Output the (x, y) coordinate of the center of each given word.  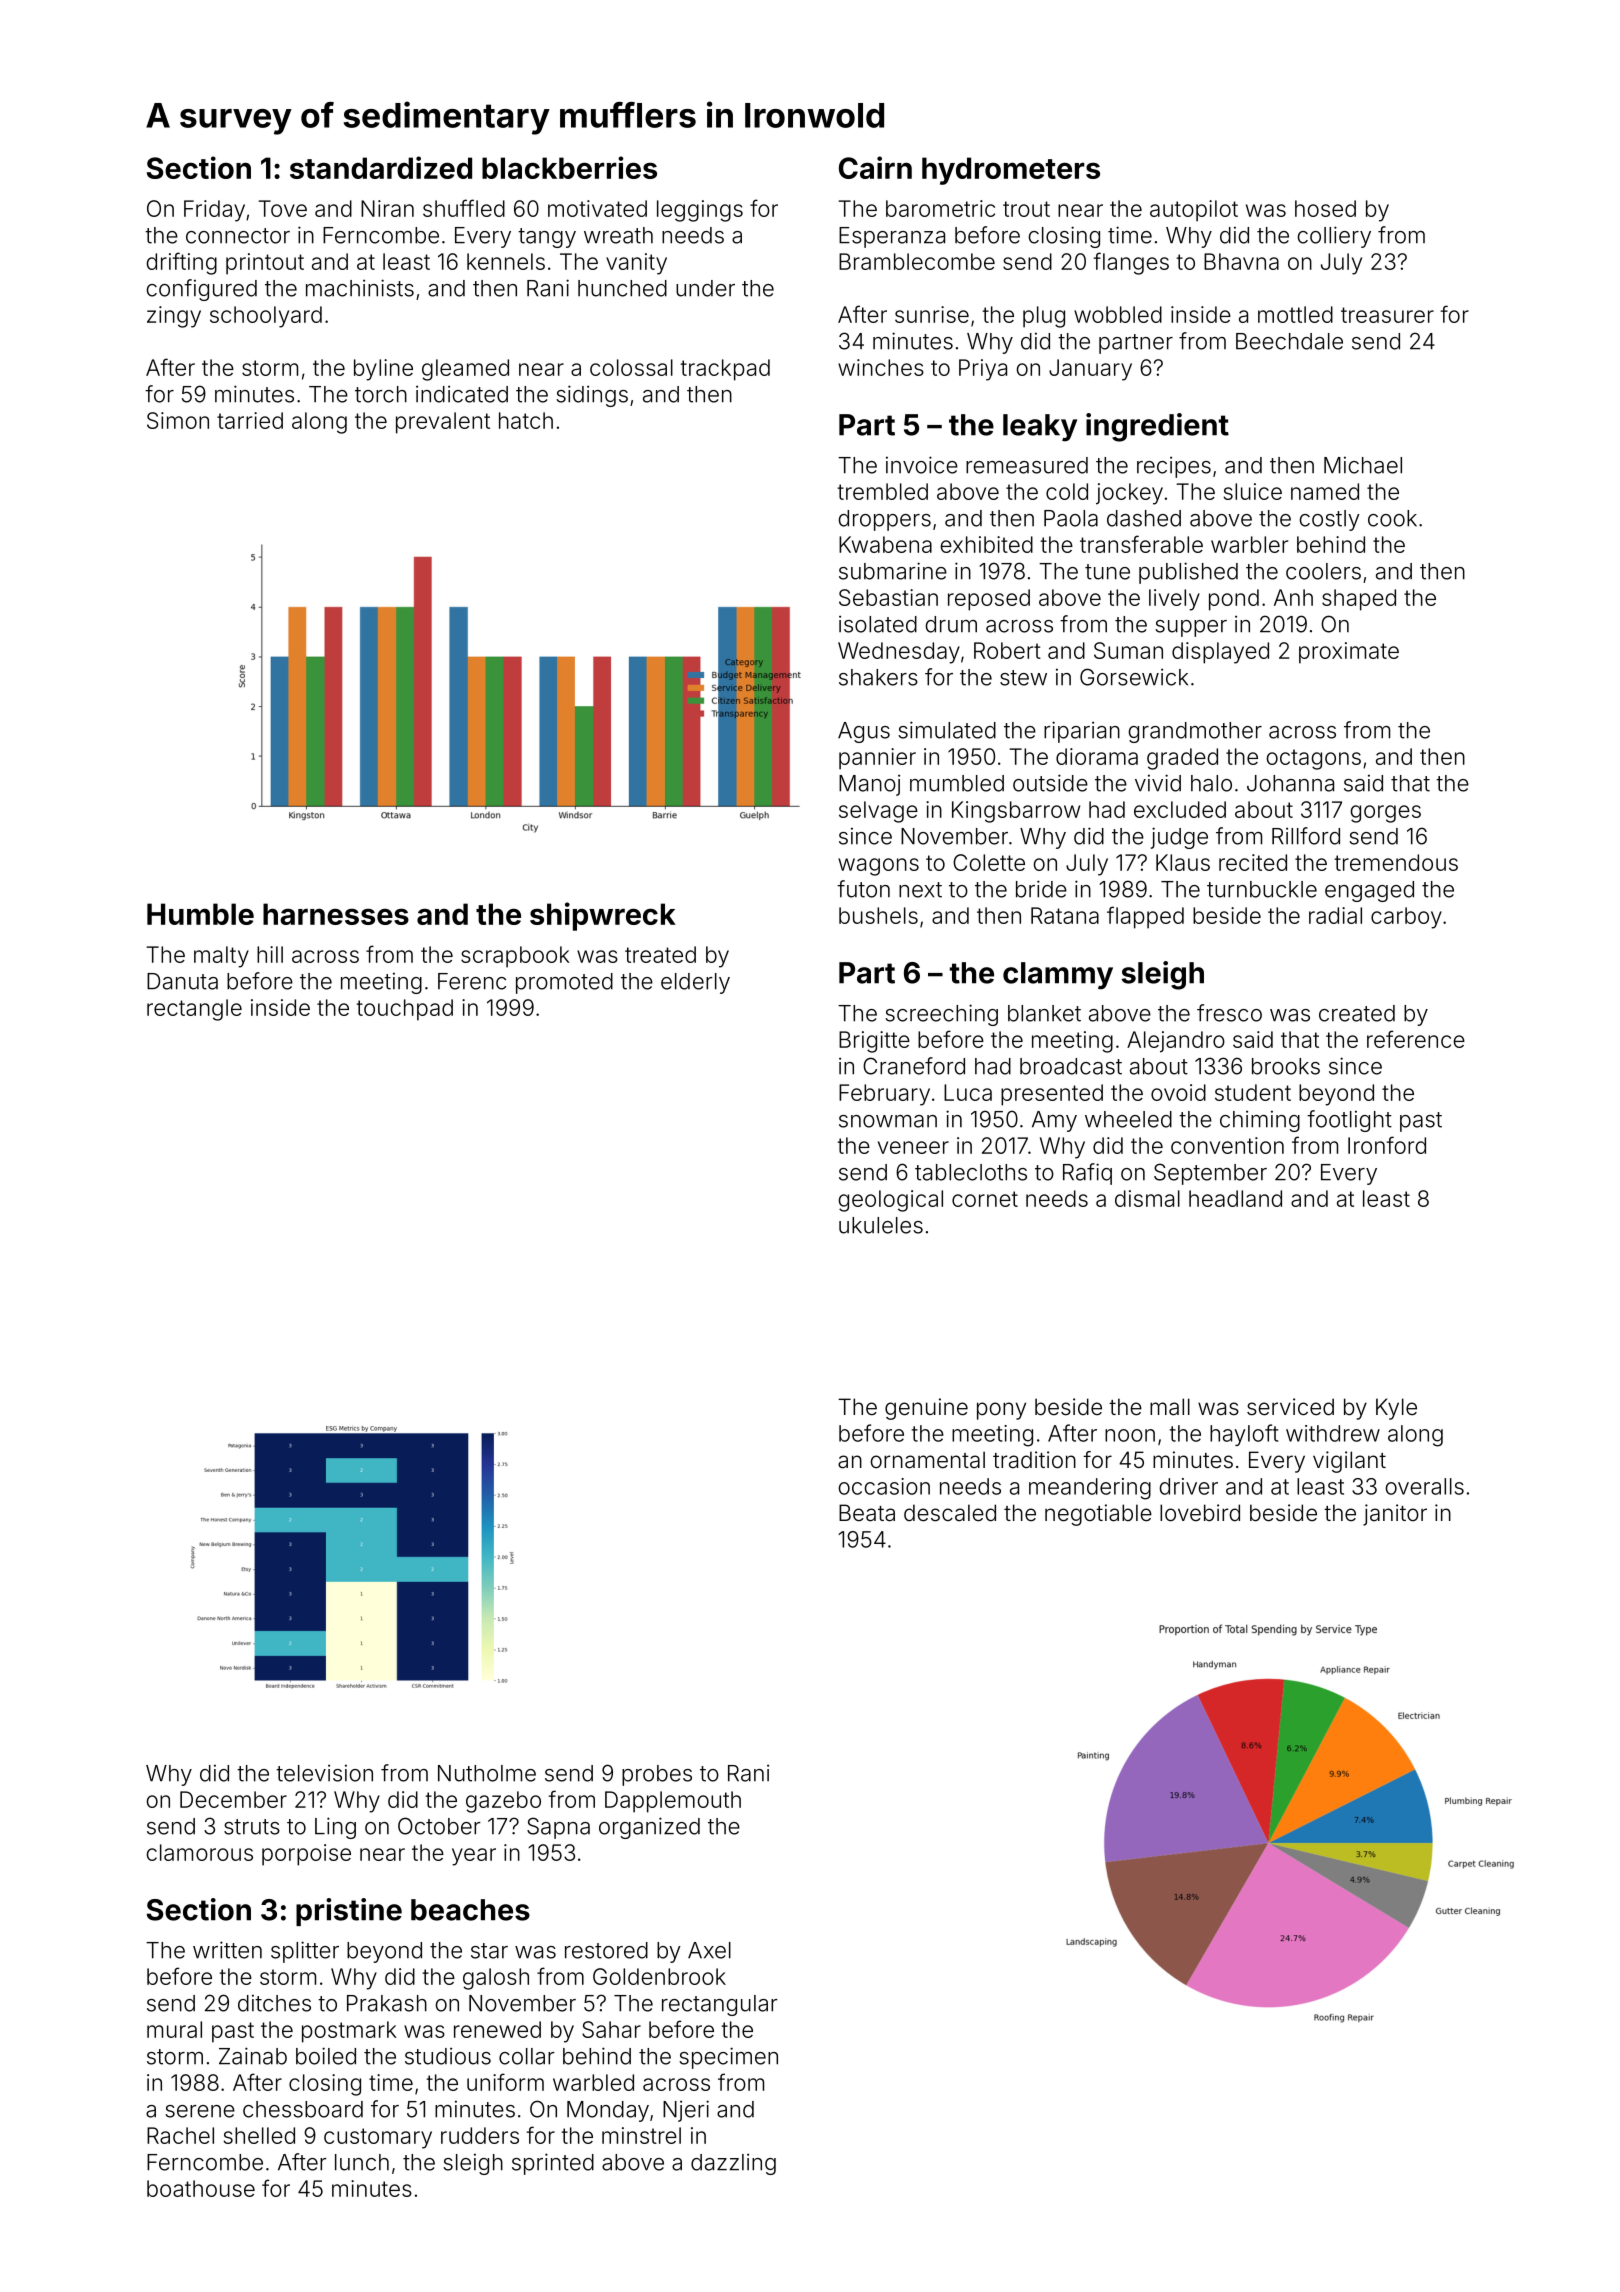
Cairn (875, 167)
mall (1170, 1407)
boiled (326, 2056)
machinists (360, 288)
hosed (1325, 208)
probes (657, 1775)
